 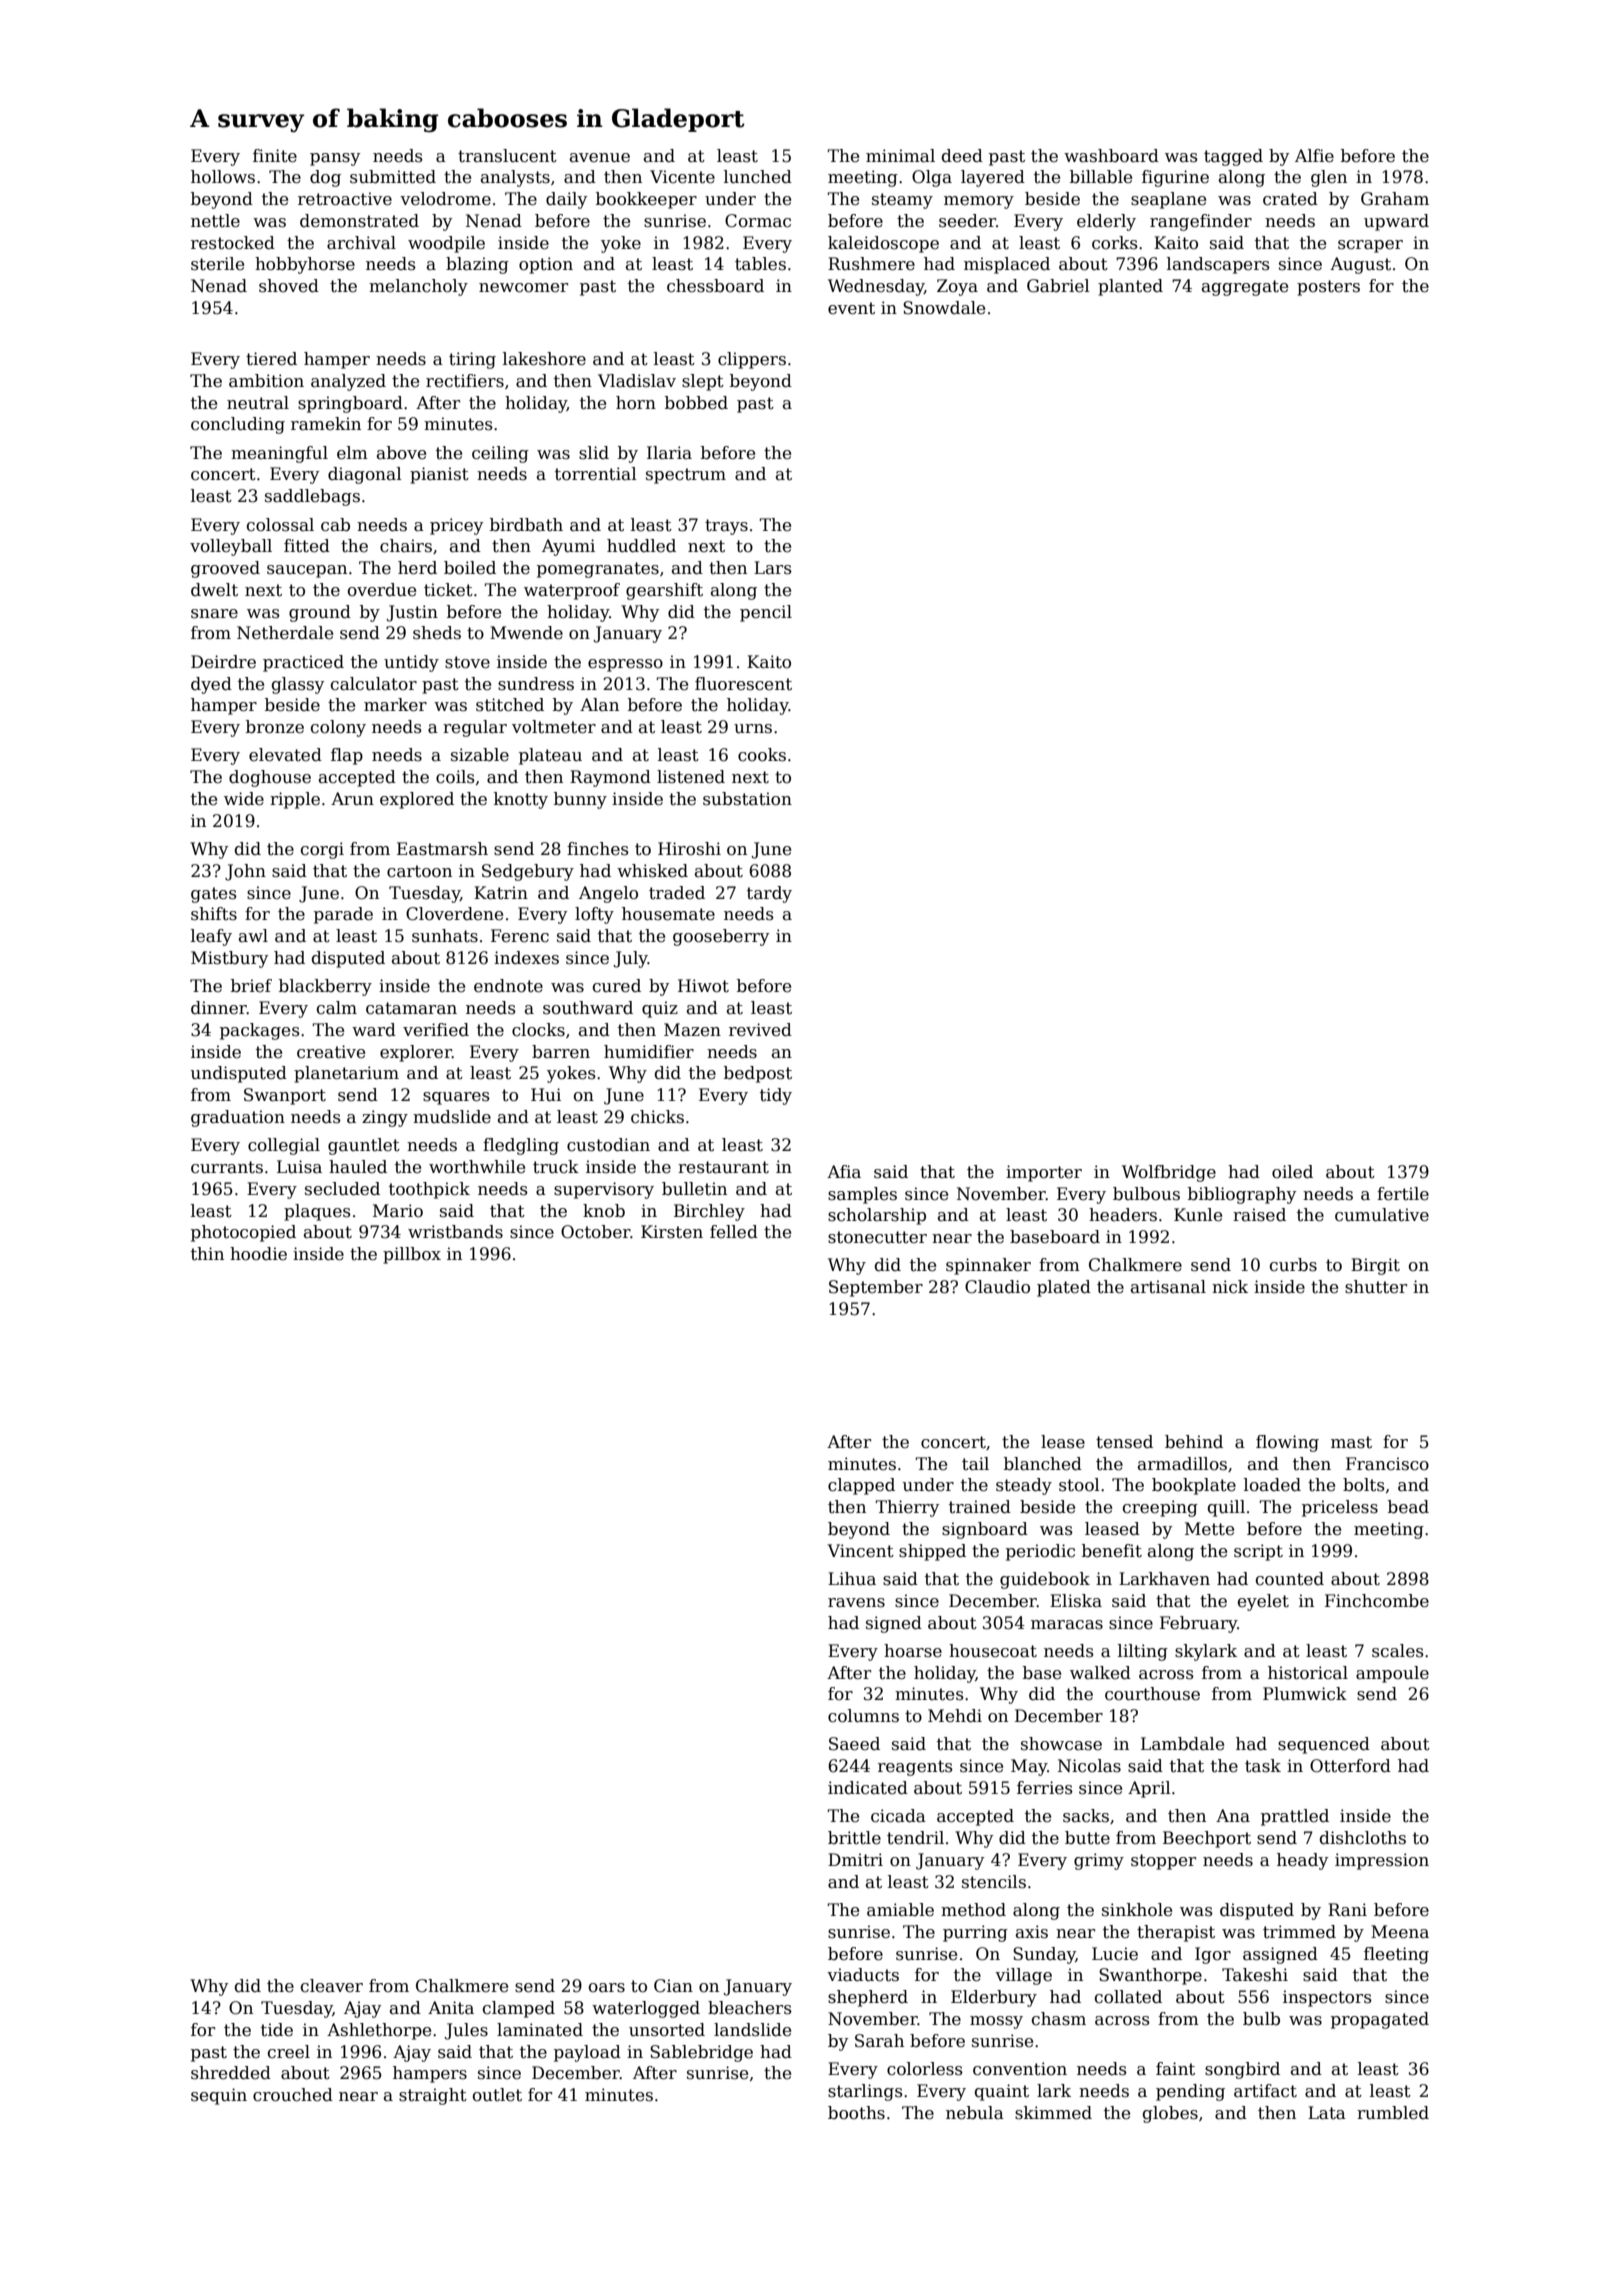 What do you see at coordinates (1169, 1173) in the page?
I see `Wolfbridge` at bounding box center [1169, 1173].
